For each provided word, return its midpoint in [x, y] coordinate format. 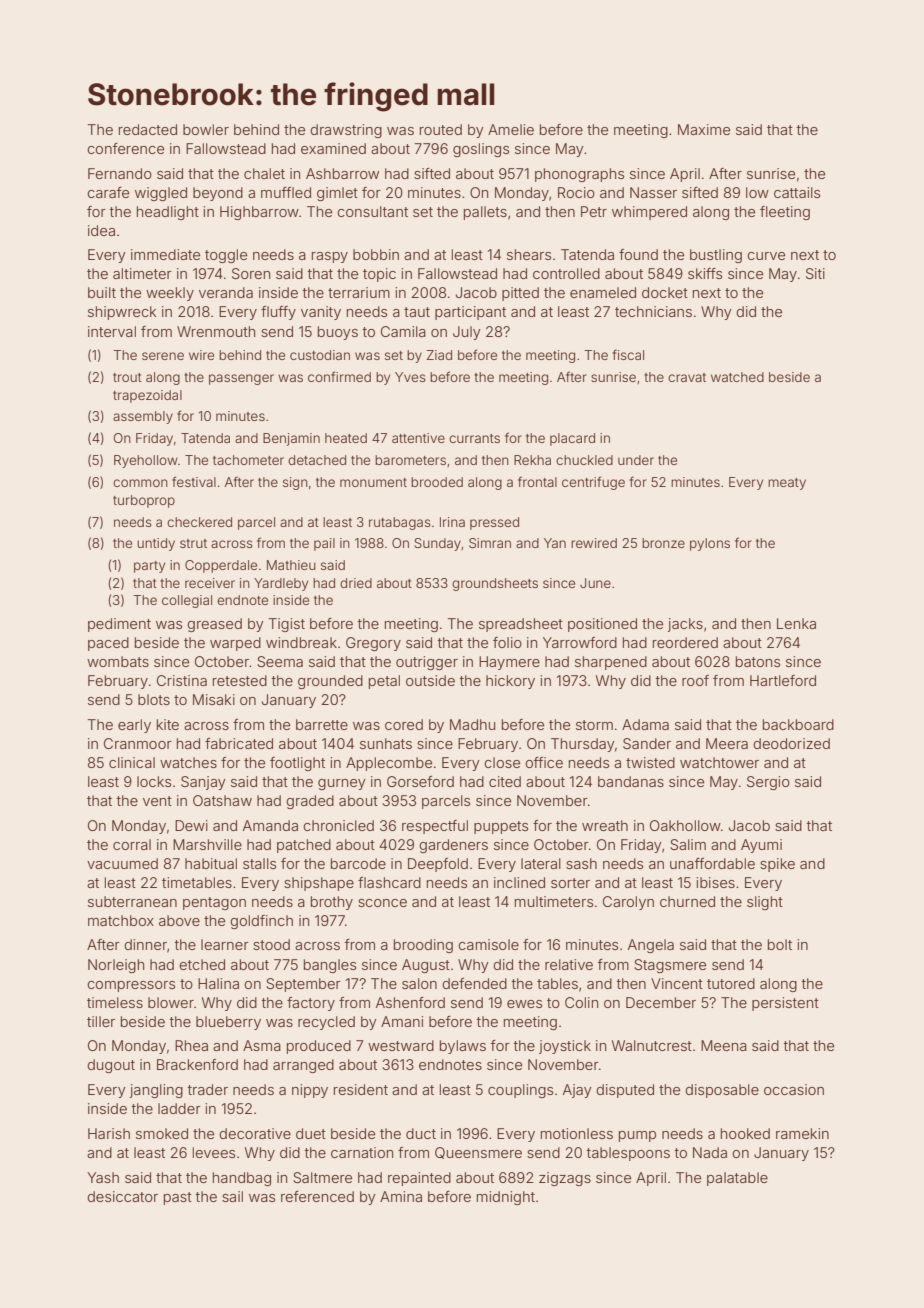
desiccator [122, 1196]
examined [333, 148]
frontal [537, 481]
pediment [119, 625]
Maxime [704, 129]
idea [101, 230]
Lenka [796, 623]
